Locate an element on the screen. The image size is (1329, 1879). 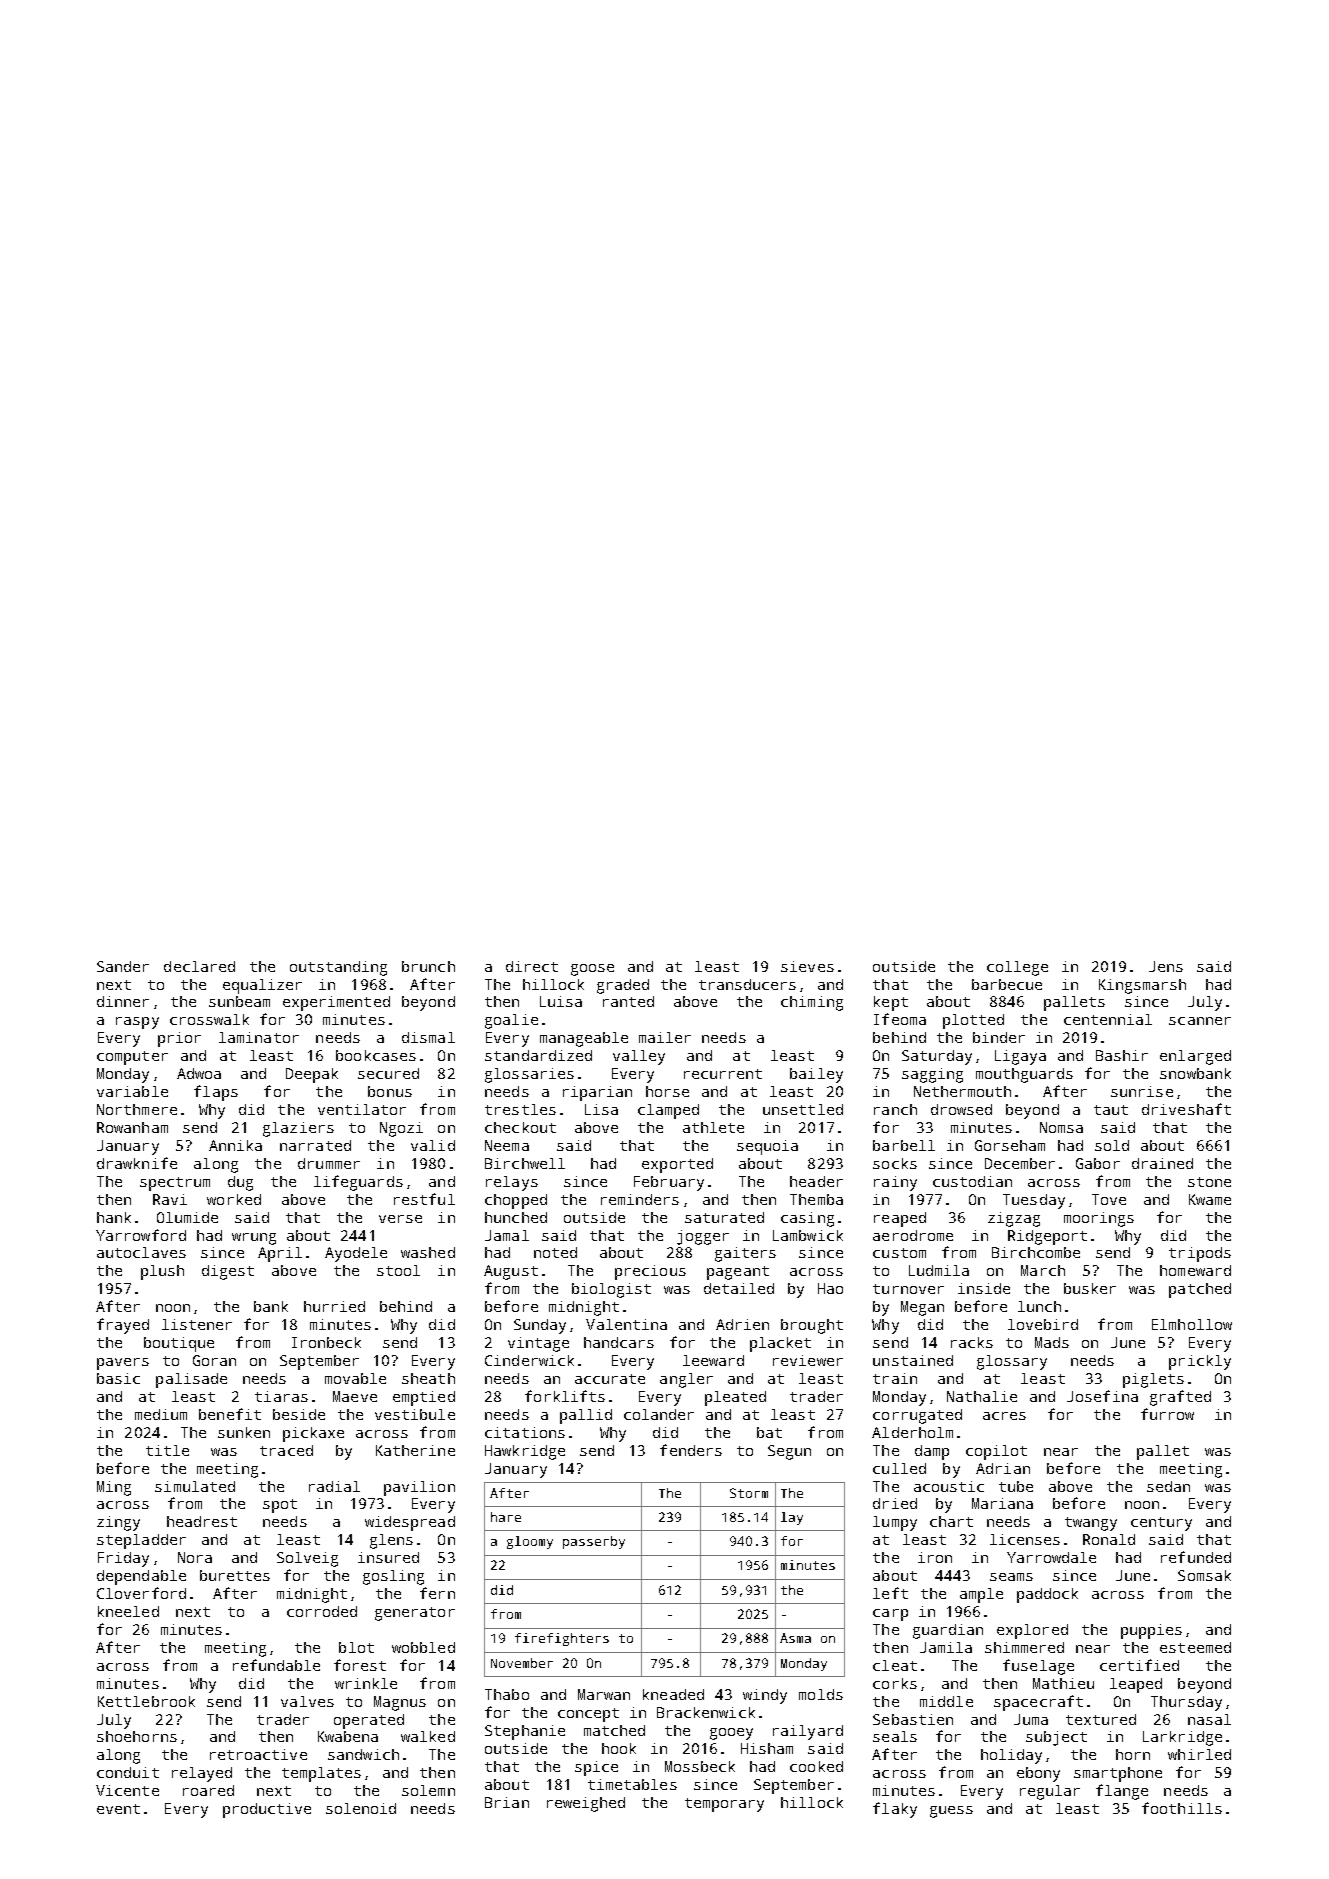
conduit is located at coordinates (128, 1772).
